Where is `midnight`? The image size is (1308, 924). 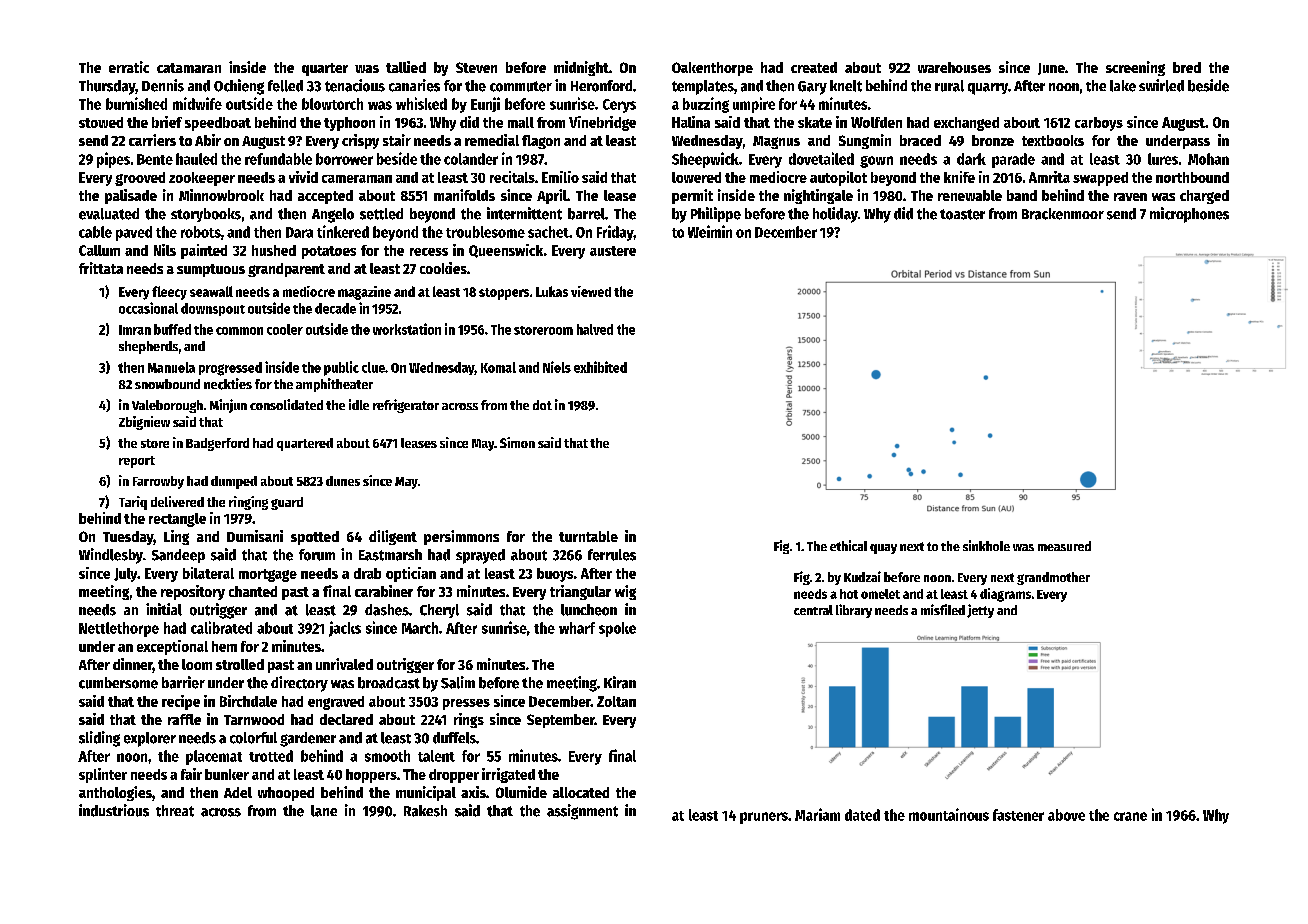 midnight is located at coordinates (581, 68).
